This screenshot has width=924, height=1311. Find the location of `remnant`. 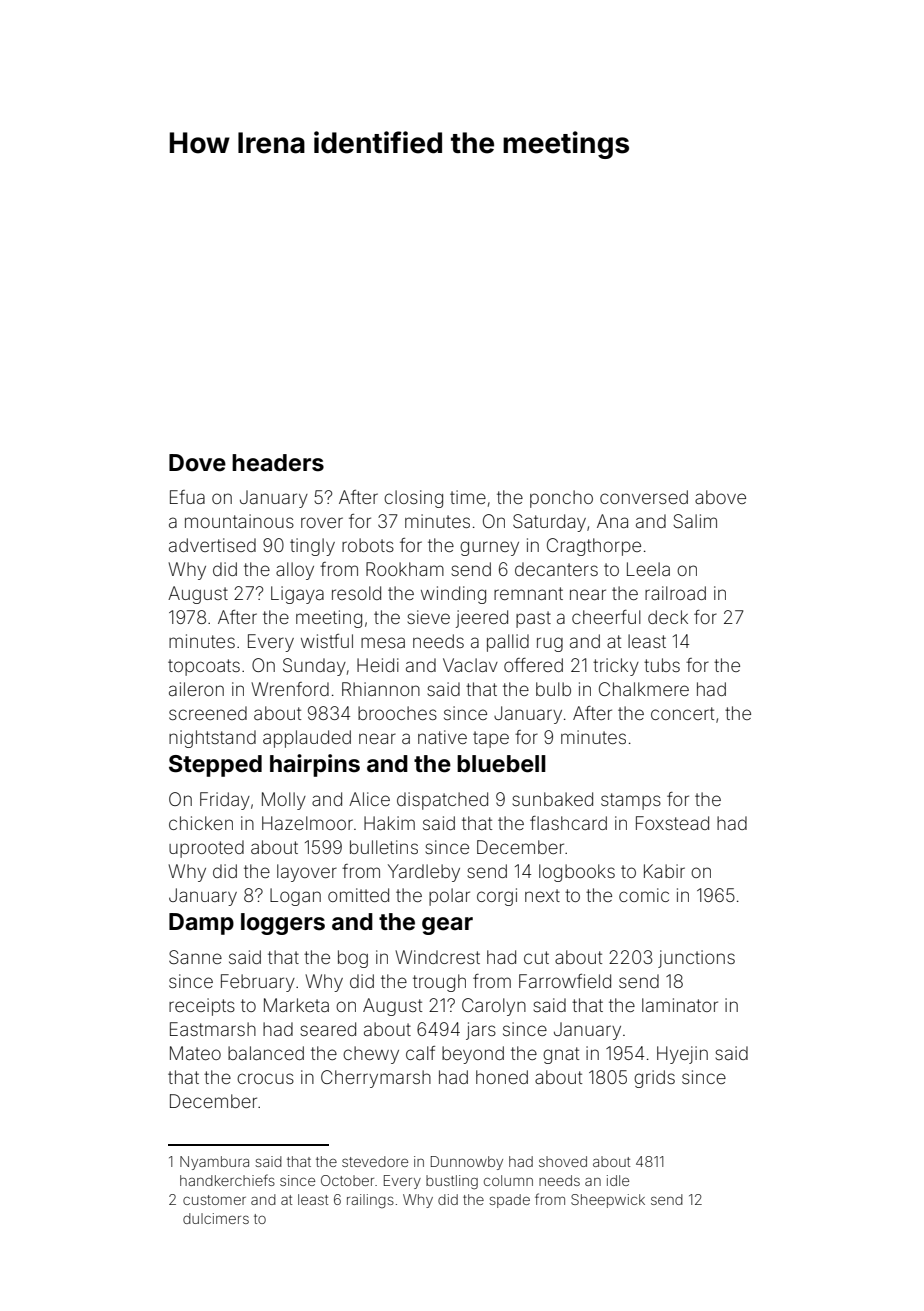

remnant is located at coordinates (528, 593).
